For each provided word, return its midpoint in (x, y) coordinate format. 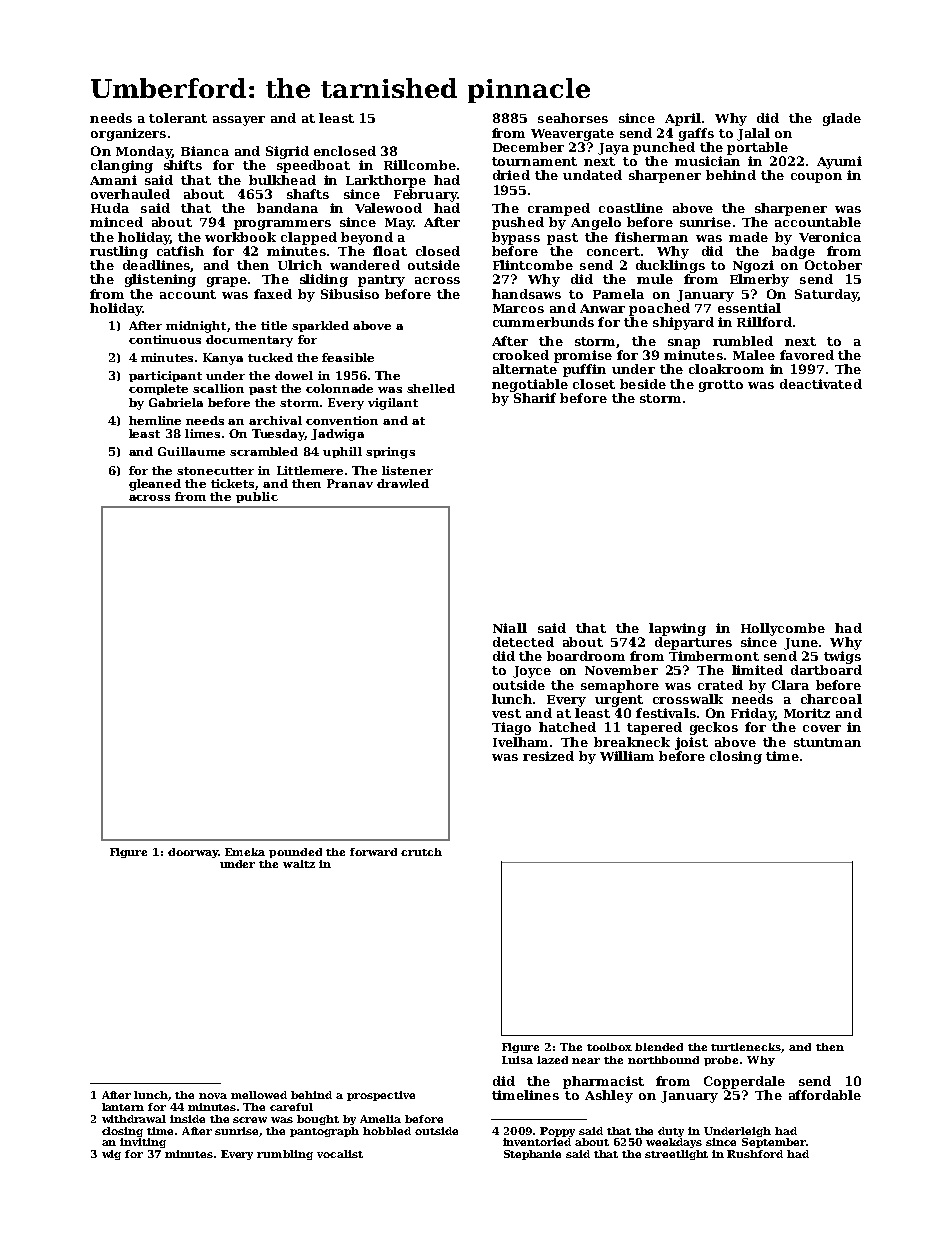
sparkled (320, 326)
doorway (193, 853)
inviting (143, 1143)
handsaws (526, 294)
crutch (421, 852)
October (833, 265)
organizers (128, 134)
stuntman (827, 742)
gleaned (155, 485)
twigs (842, 657)
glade (842, 119)
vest (506, 713)
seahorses (573, 118)
